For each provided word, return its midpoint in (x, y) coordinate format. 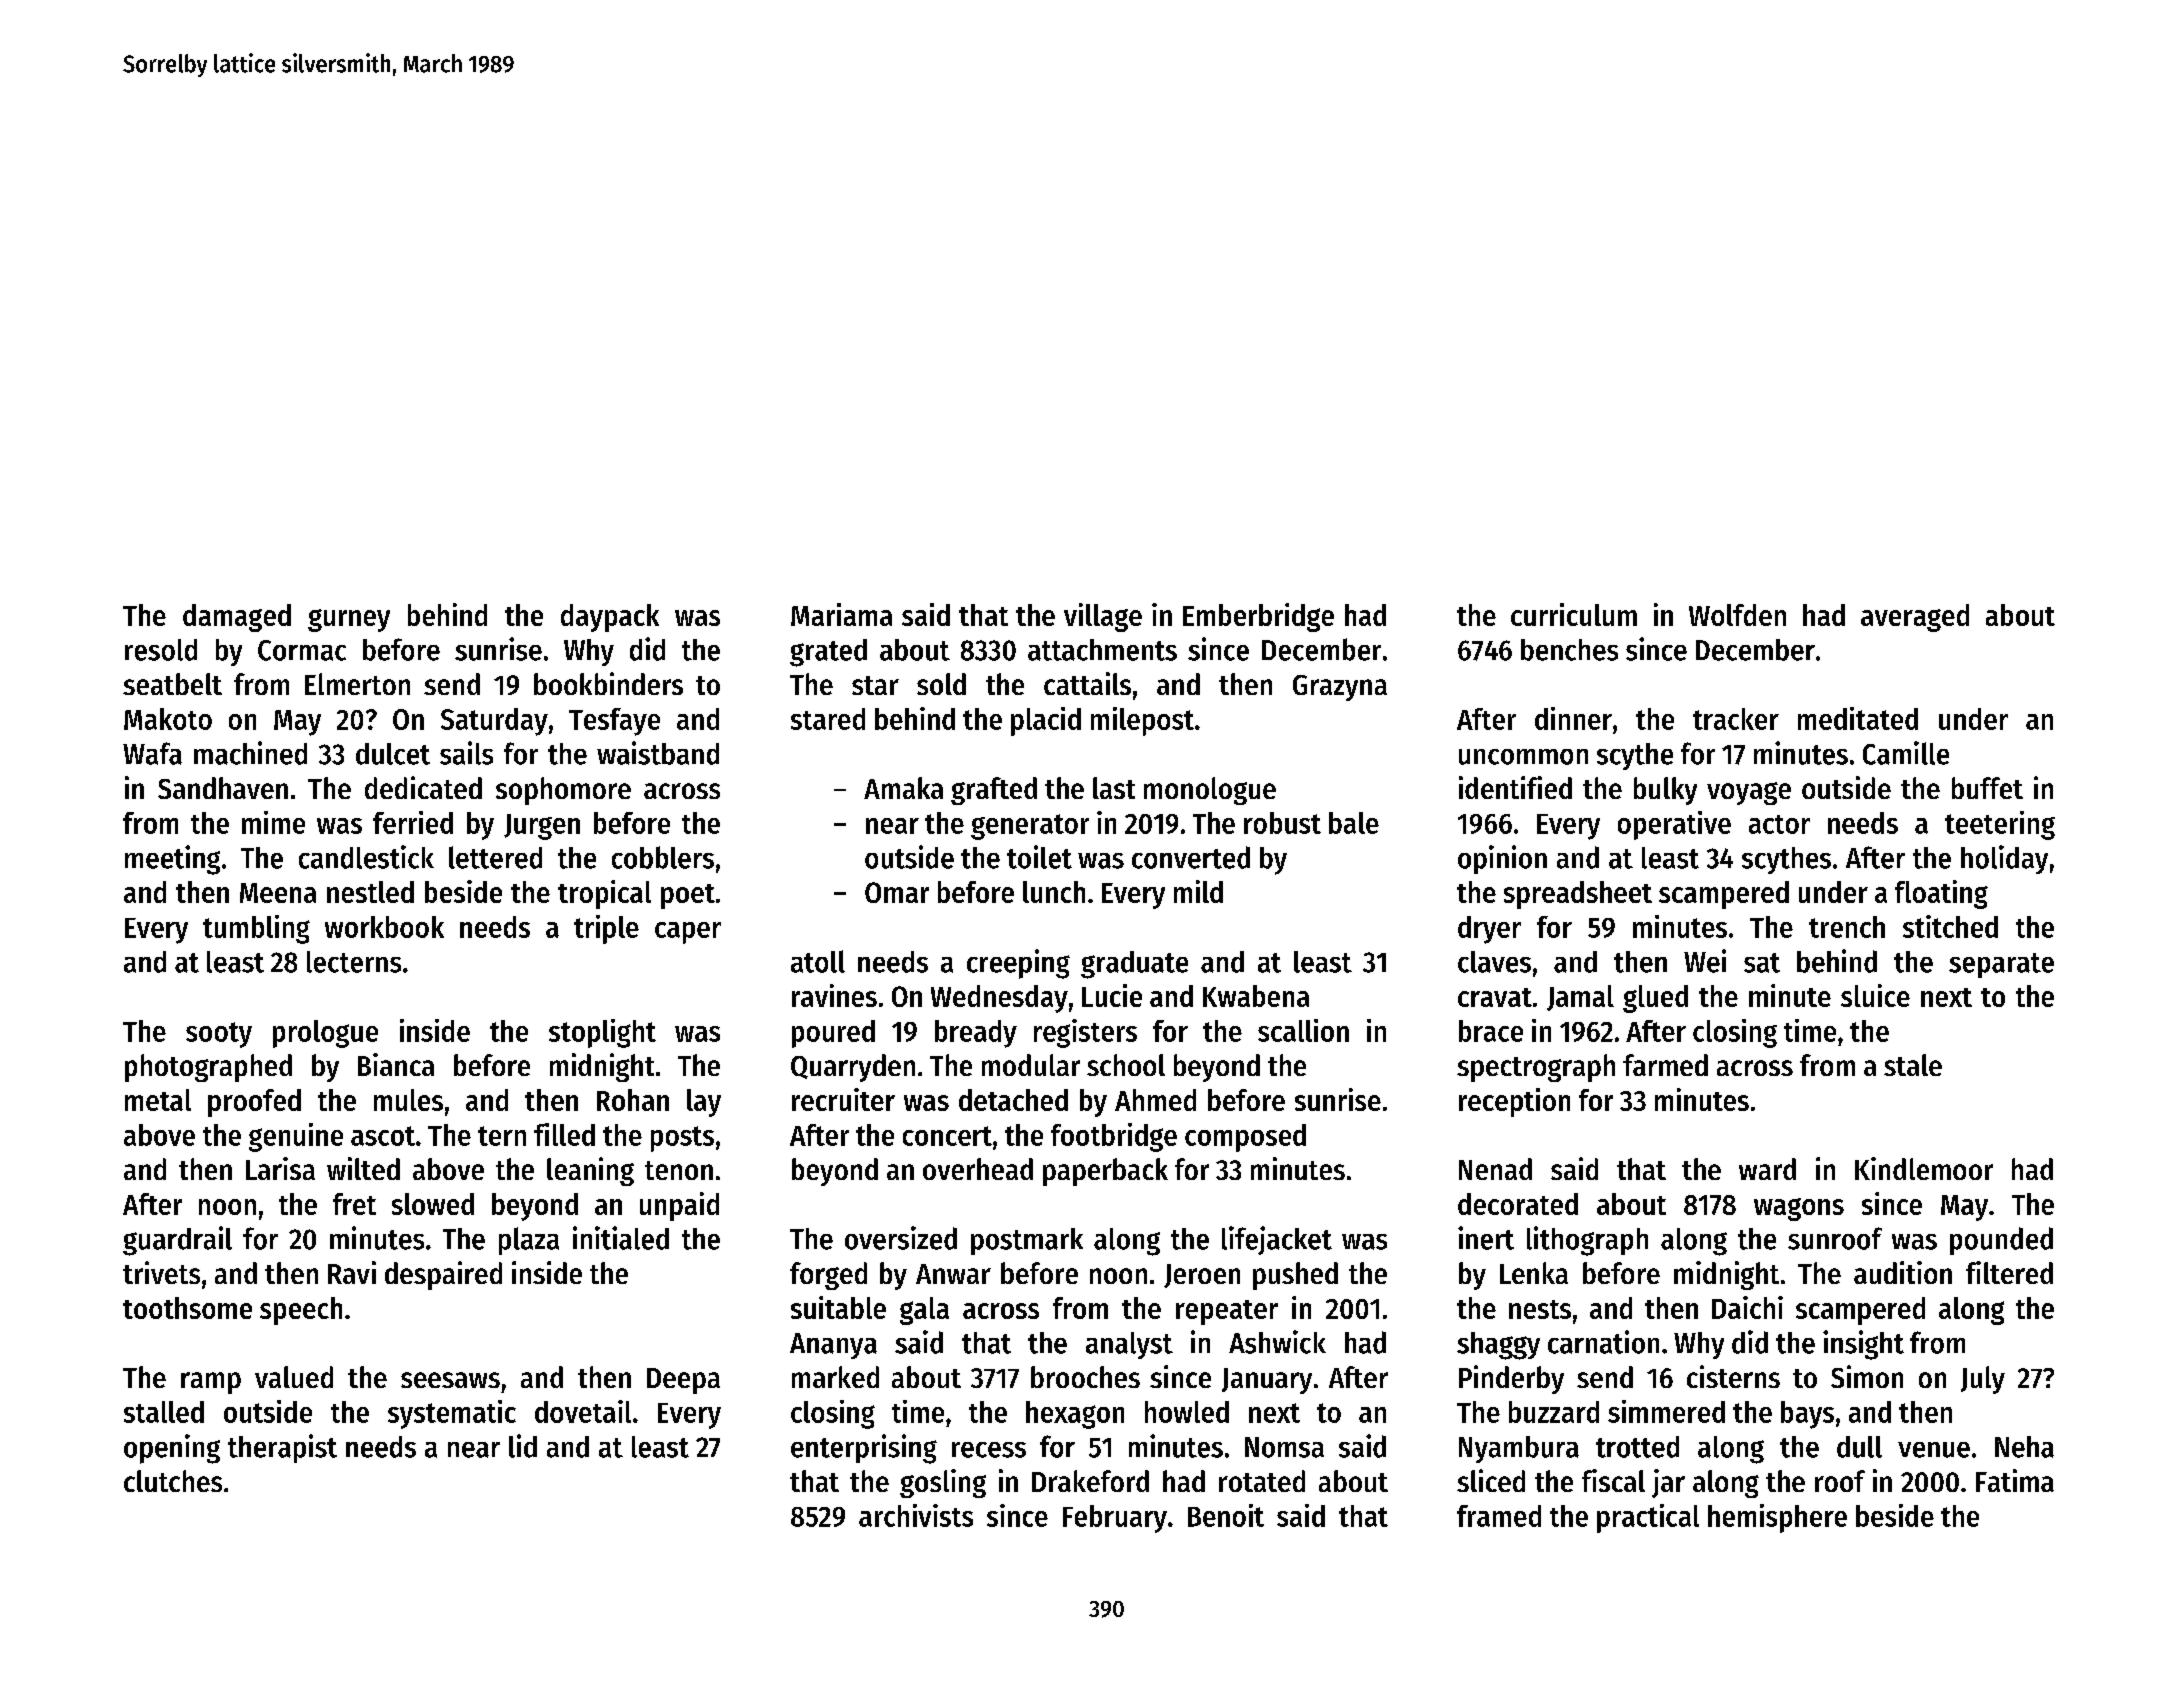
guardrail (177, 1241)
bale (1354, 823)
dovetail (583, 1411)
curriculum (1574, 614)
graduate (1134, 965)
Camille (1906, 753)
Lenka (1534, 1273)
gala (924, 1311)
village (1103, 617)
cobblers (663, 857)
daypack (610, 618)
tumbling (256, 929)
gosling (943, 1483)
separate (2001, 965)
